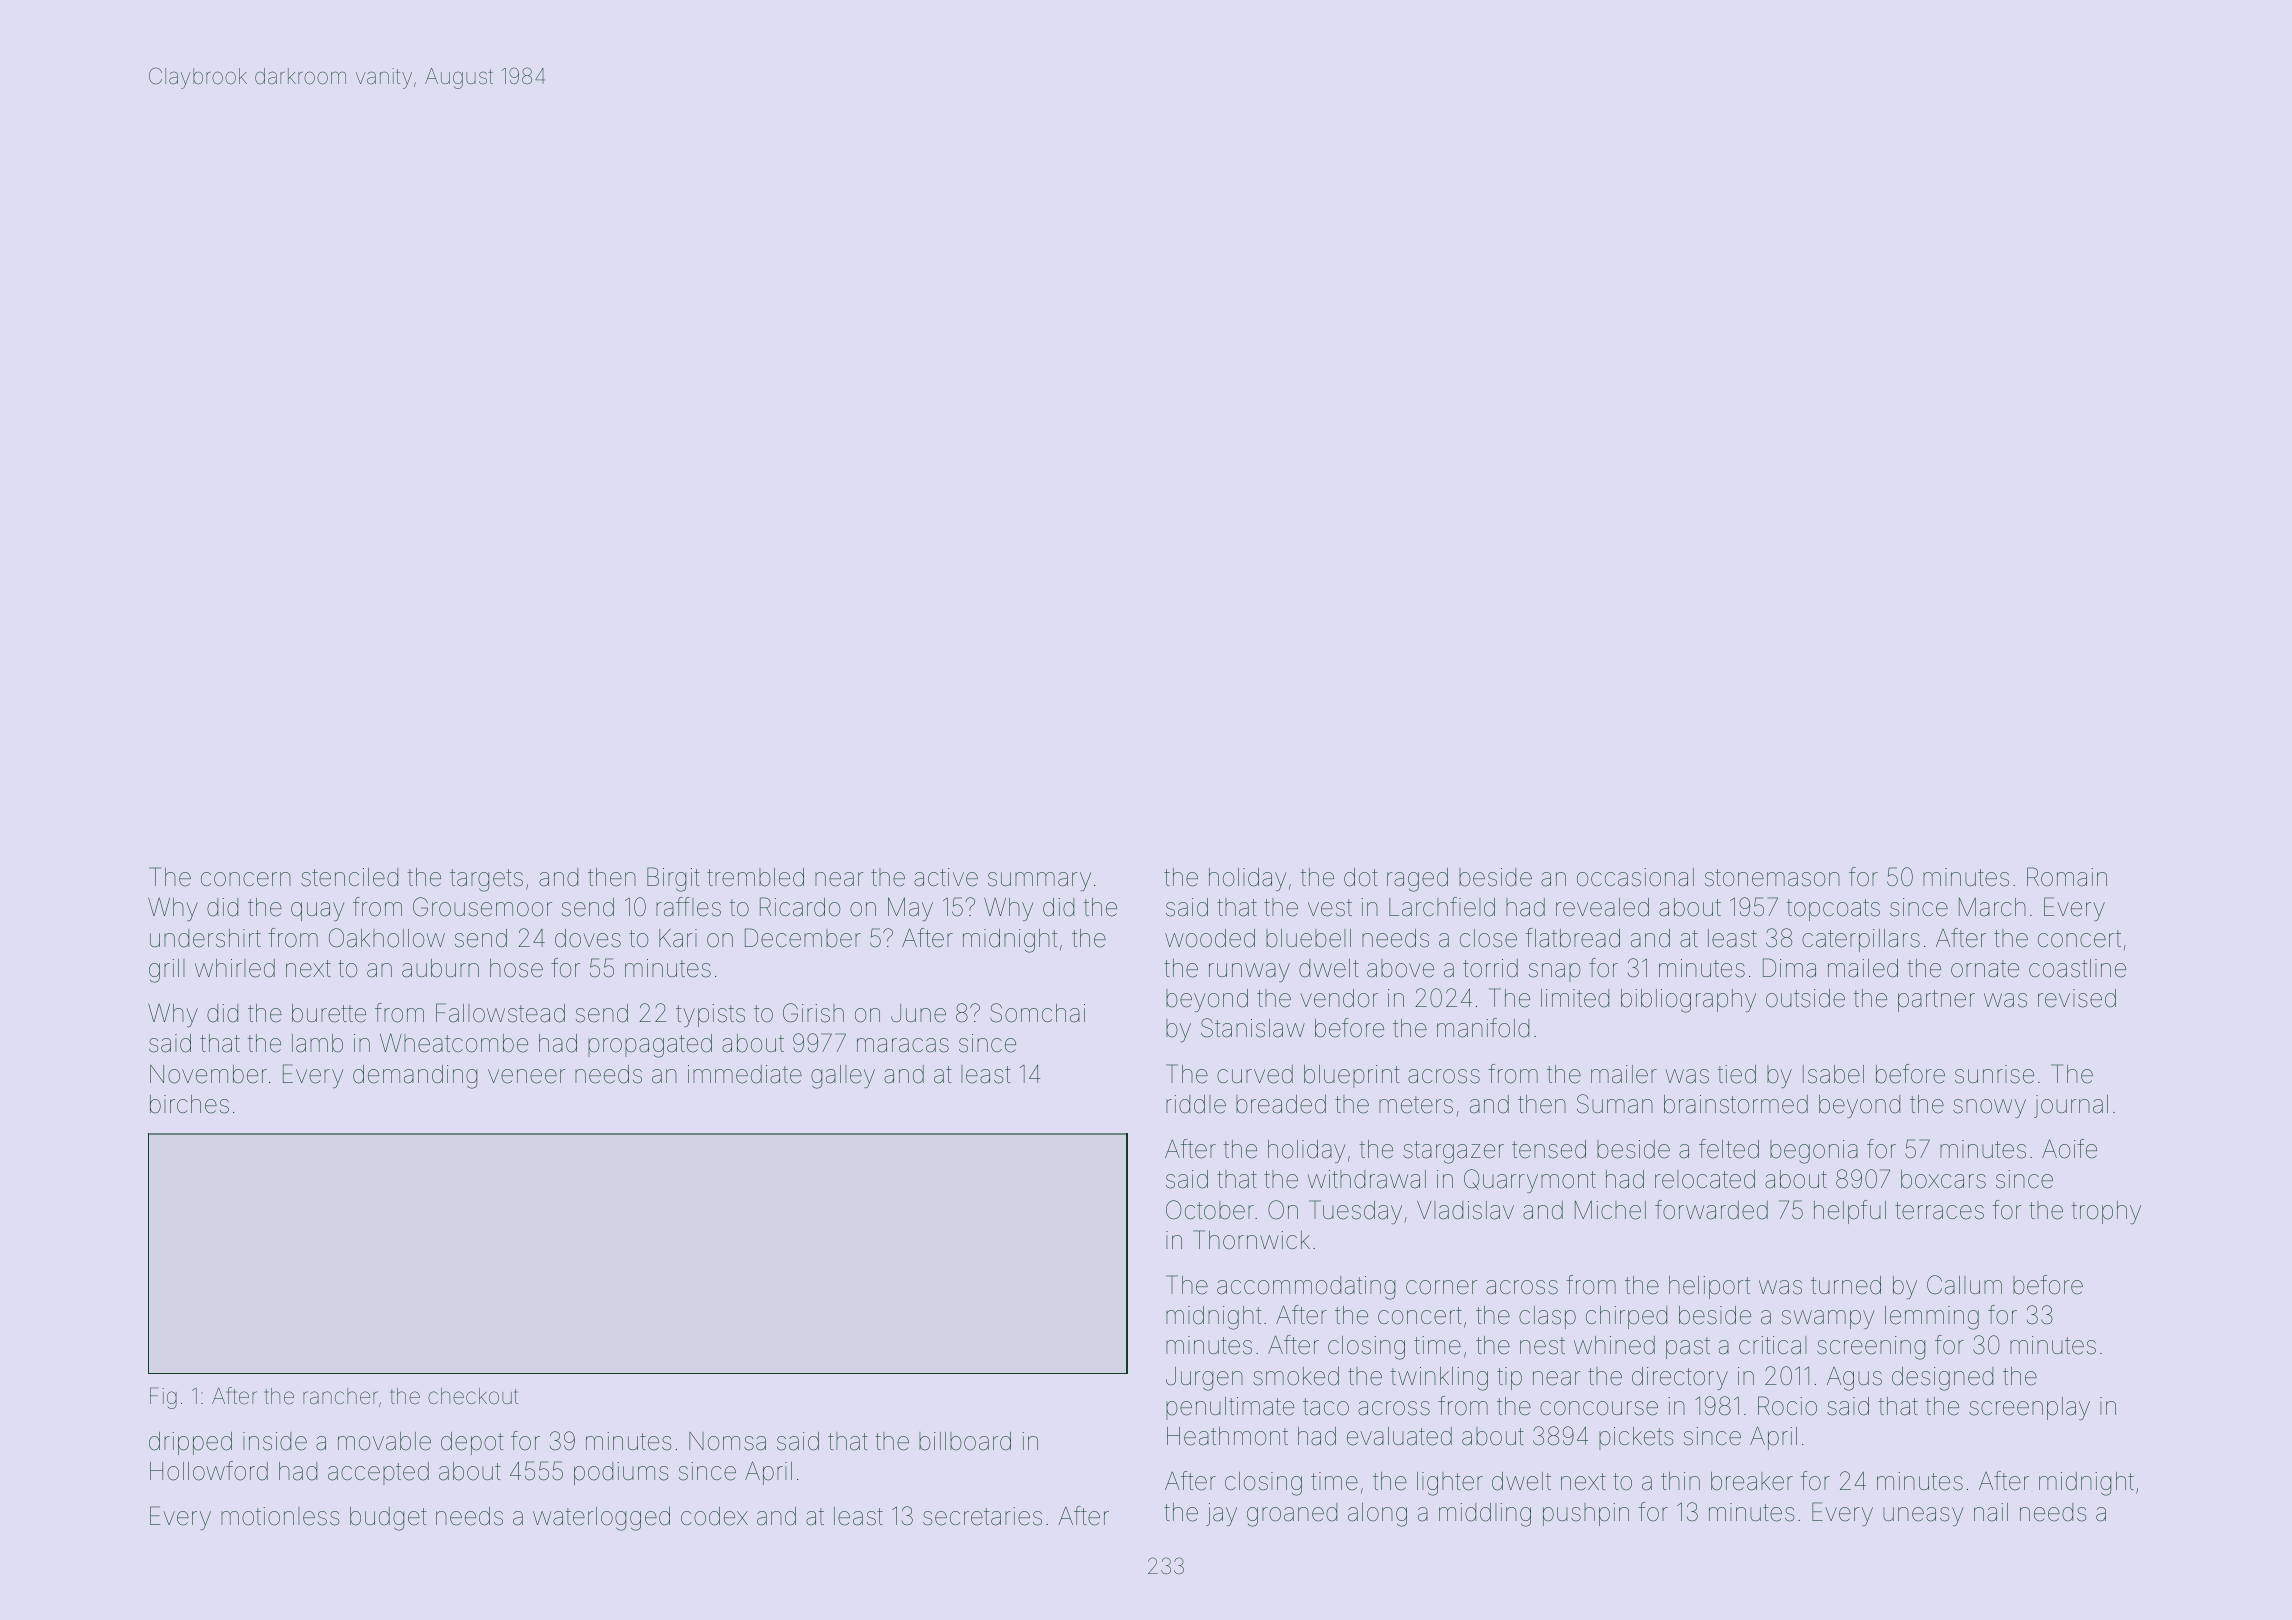 Image resolution: width=2292 pixels, height=1620 pixels. Describe the element at coordinates (1991, 1512) in the screenshot. I see `nail` at that location.
